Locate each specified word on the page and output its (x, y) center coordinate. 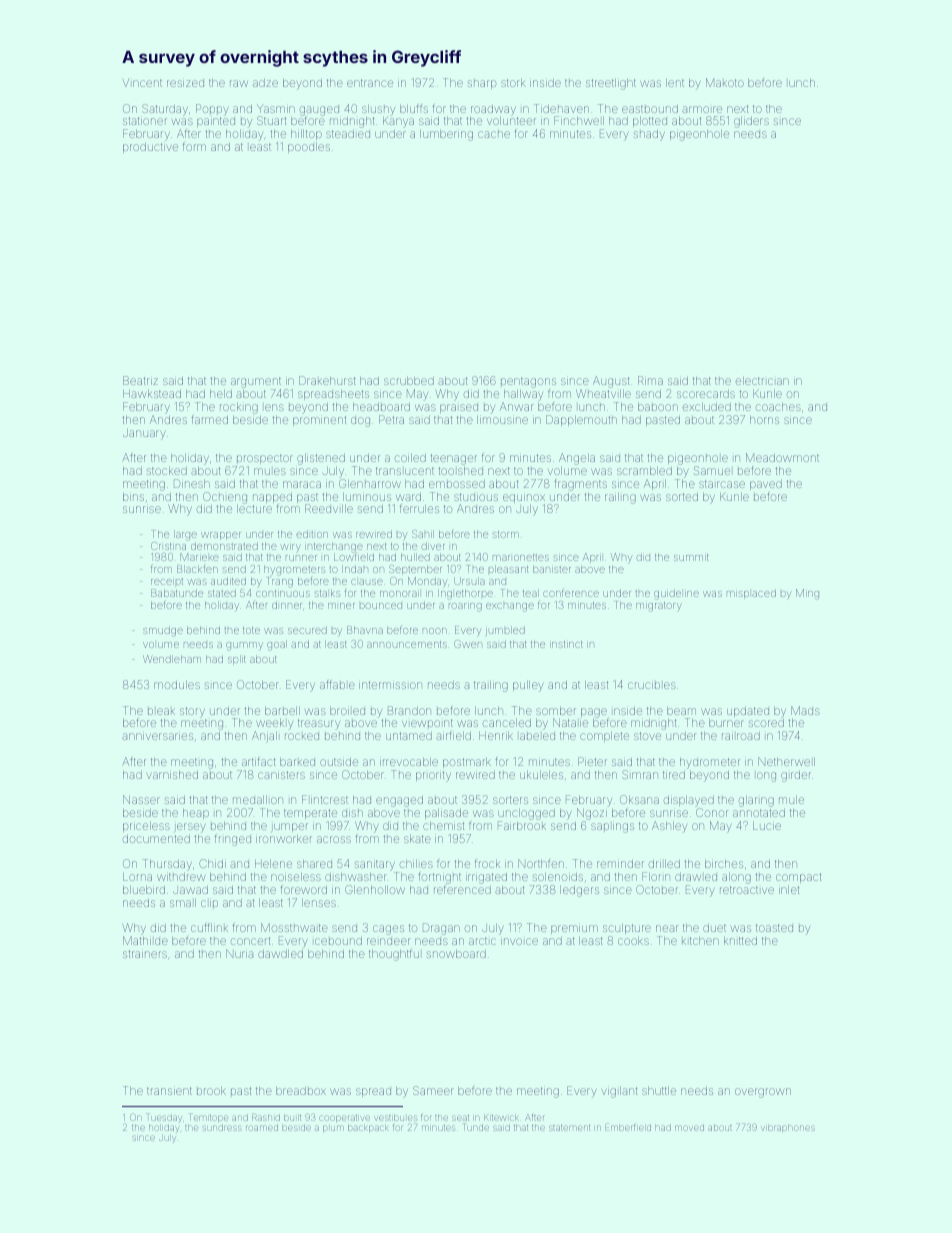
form (194, 147)
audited (228, 581)
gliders (751, 122)
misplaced (751, 594)
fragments (580, 485)
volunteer (511, 121)
